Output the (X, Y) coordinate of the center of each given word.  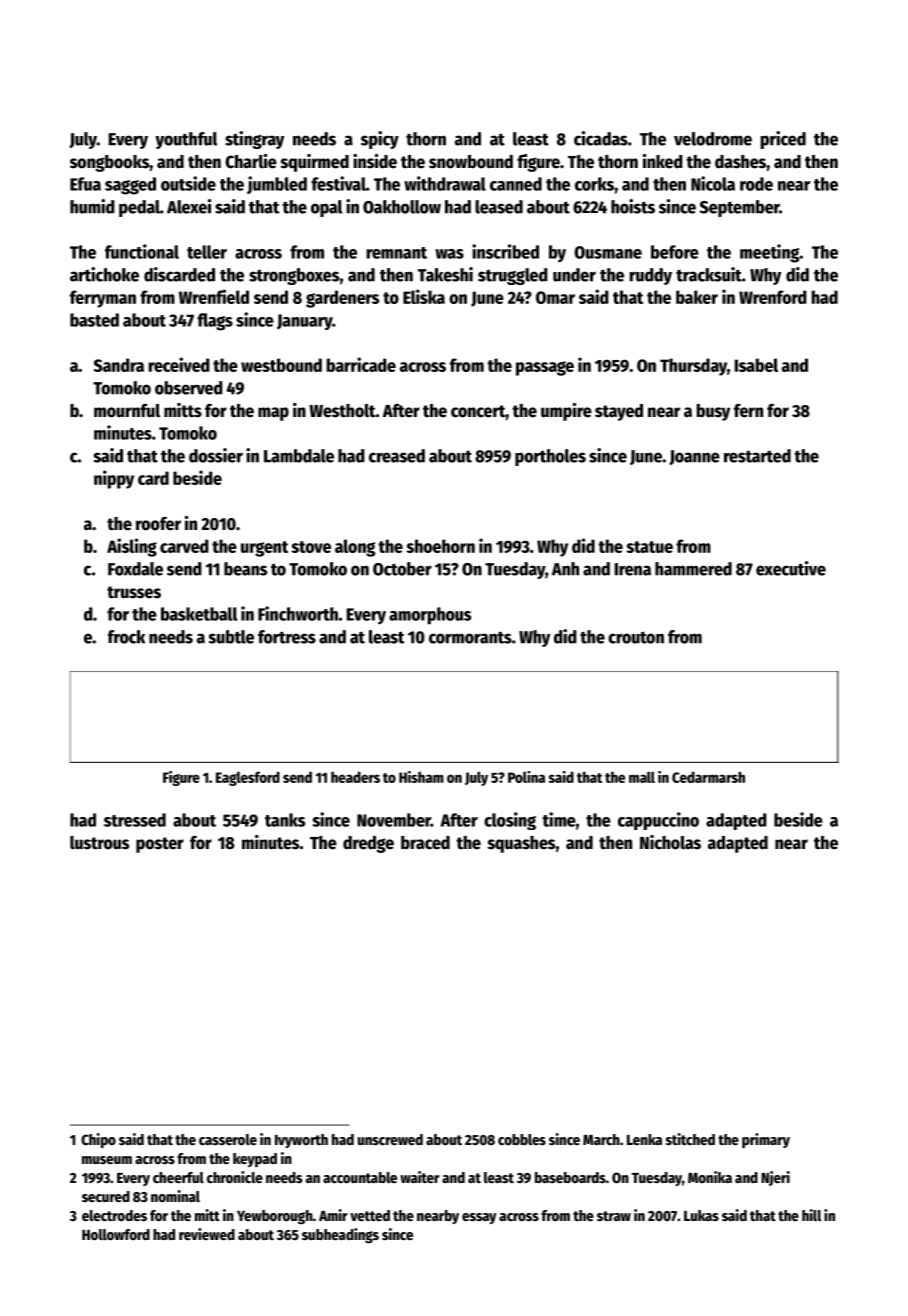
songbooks (109, 163)
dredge (368, 844)
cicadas (601, 138)
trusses (134, 592)
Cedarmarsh (708, 777)
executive (791, 568)
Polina (526, 777)
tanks (285, 820)
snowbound (471, 162)
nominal (175, 1196)
